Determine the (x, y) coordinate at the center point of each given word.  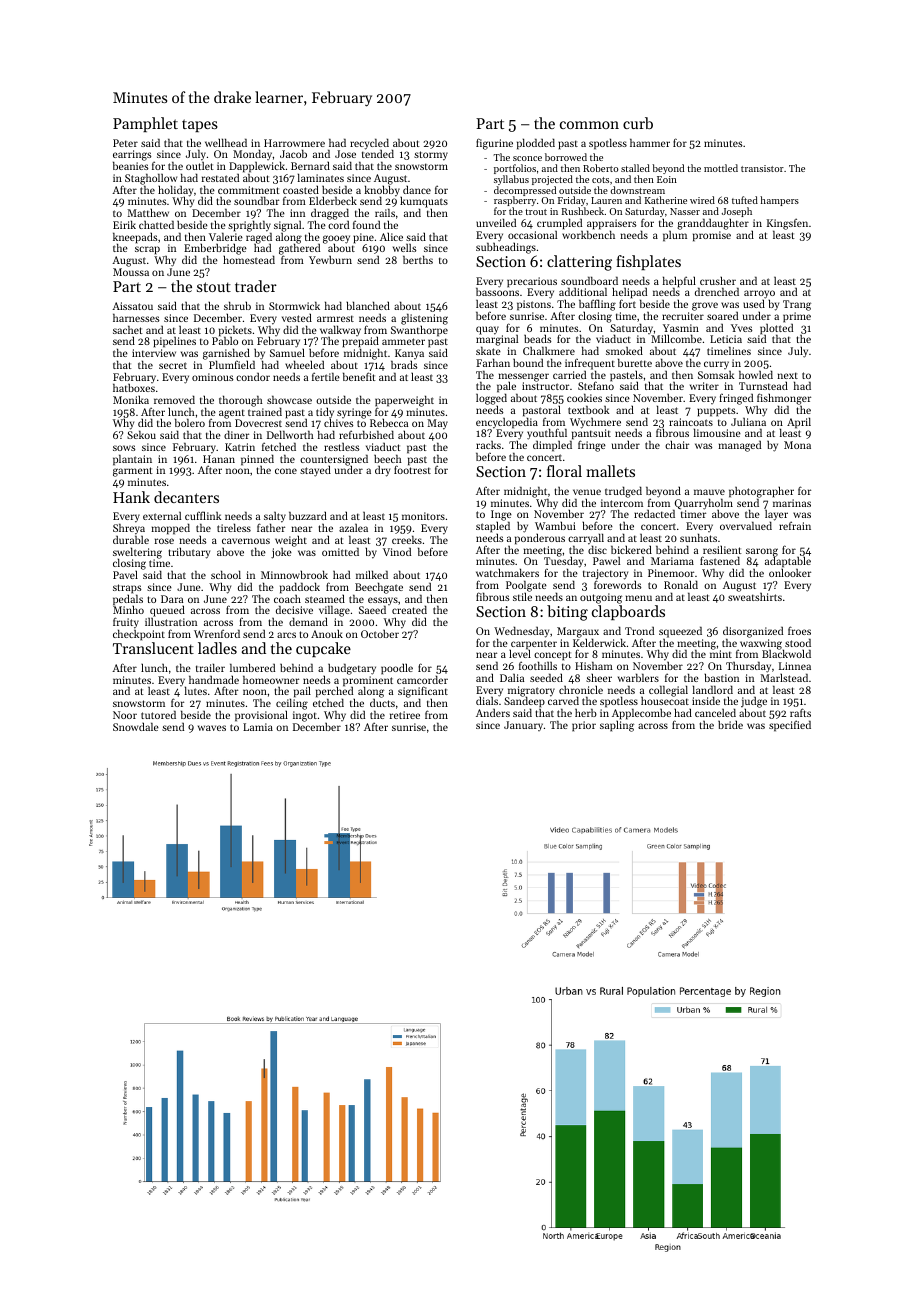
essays (383, 601)
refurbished (366, 434)
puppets (716, 412)
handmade (214, 679)
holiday (175, 191)
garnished (226, 354)
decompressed (525, 191)
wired (702, 200)
